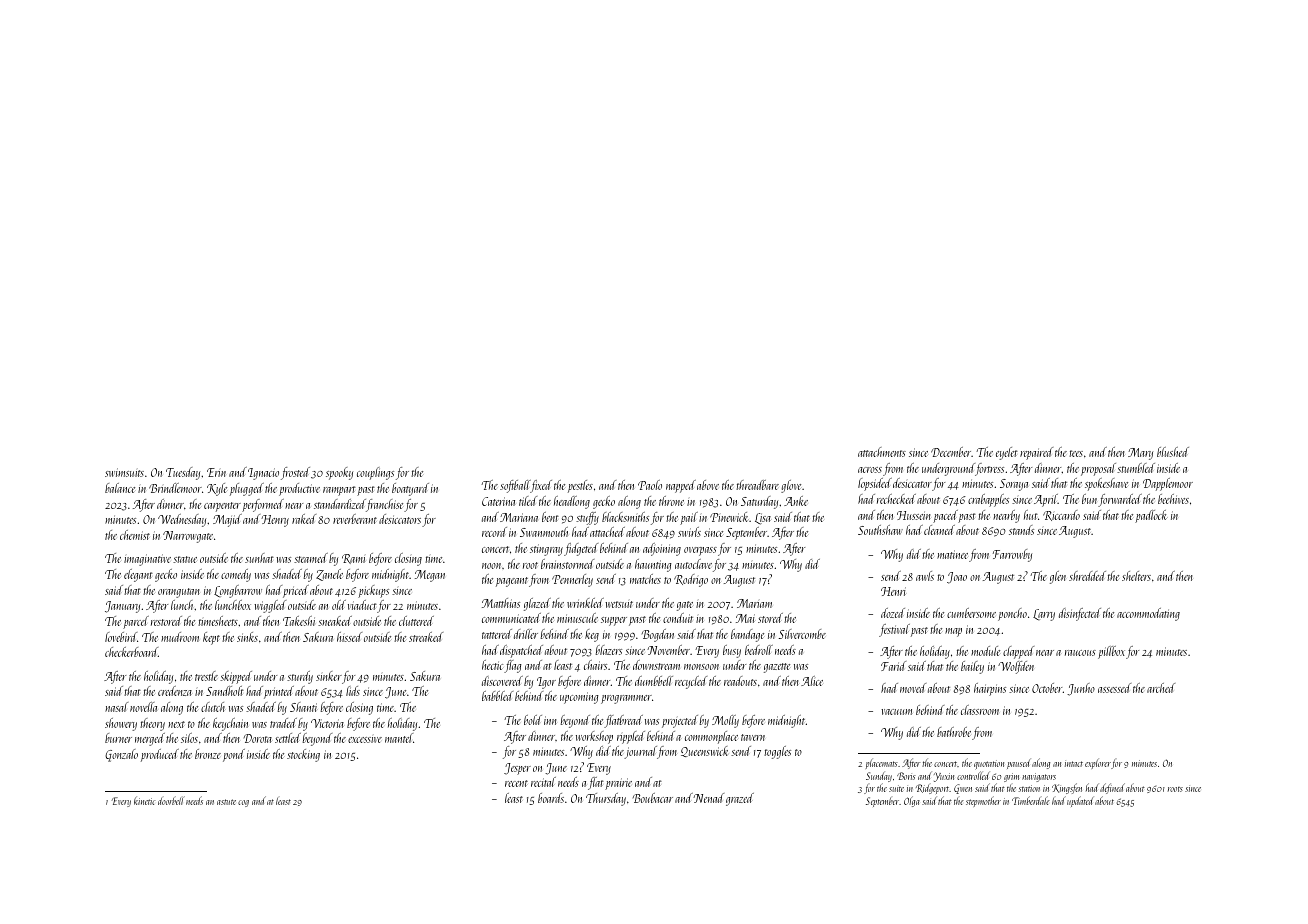 This screenshot has height=924, width=1308. I want to click on Thursday, so click(606, 799).
